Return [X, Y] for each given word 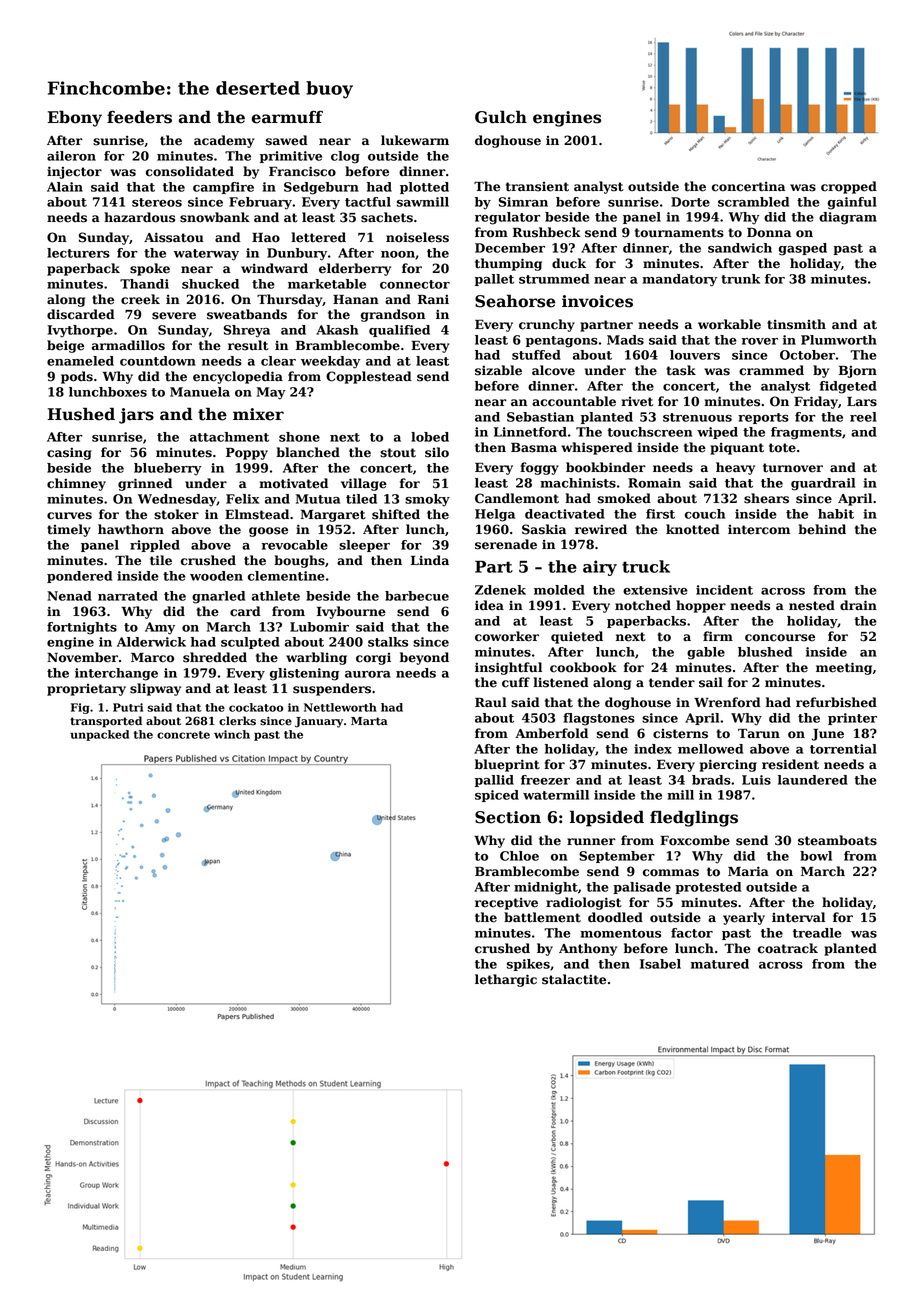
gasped [803, 249]
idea [489, 605]
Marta [369, 721]
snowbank [215, 217]
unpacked [99, 735]
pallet [494, 280]
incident [724, 590]
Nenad [69, 596]
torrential [843, 749]
